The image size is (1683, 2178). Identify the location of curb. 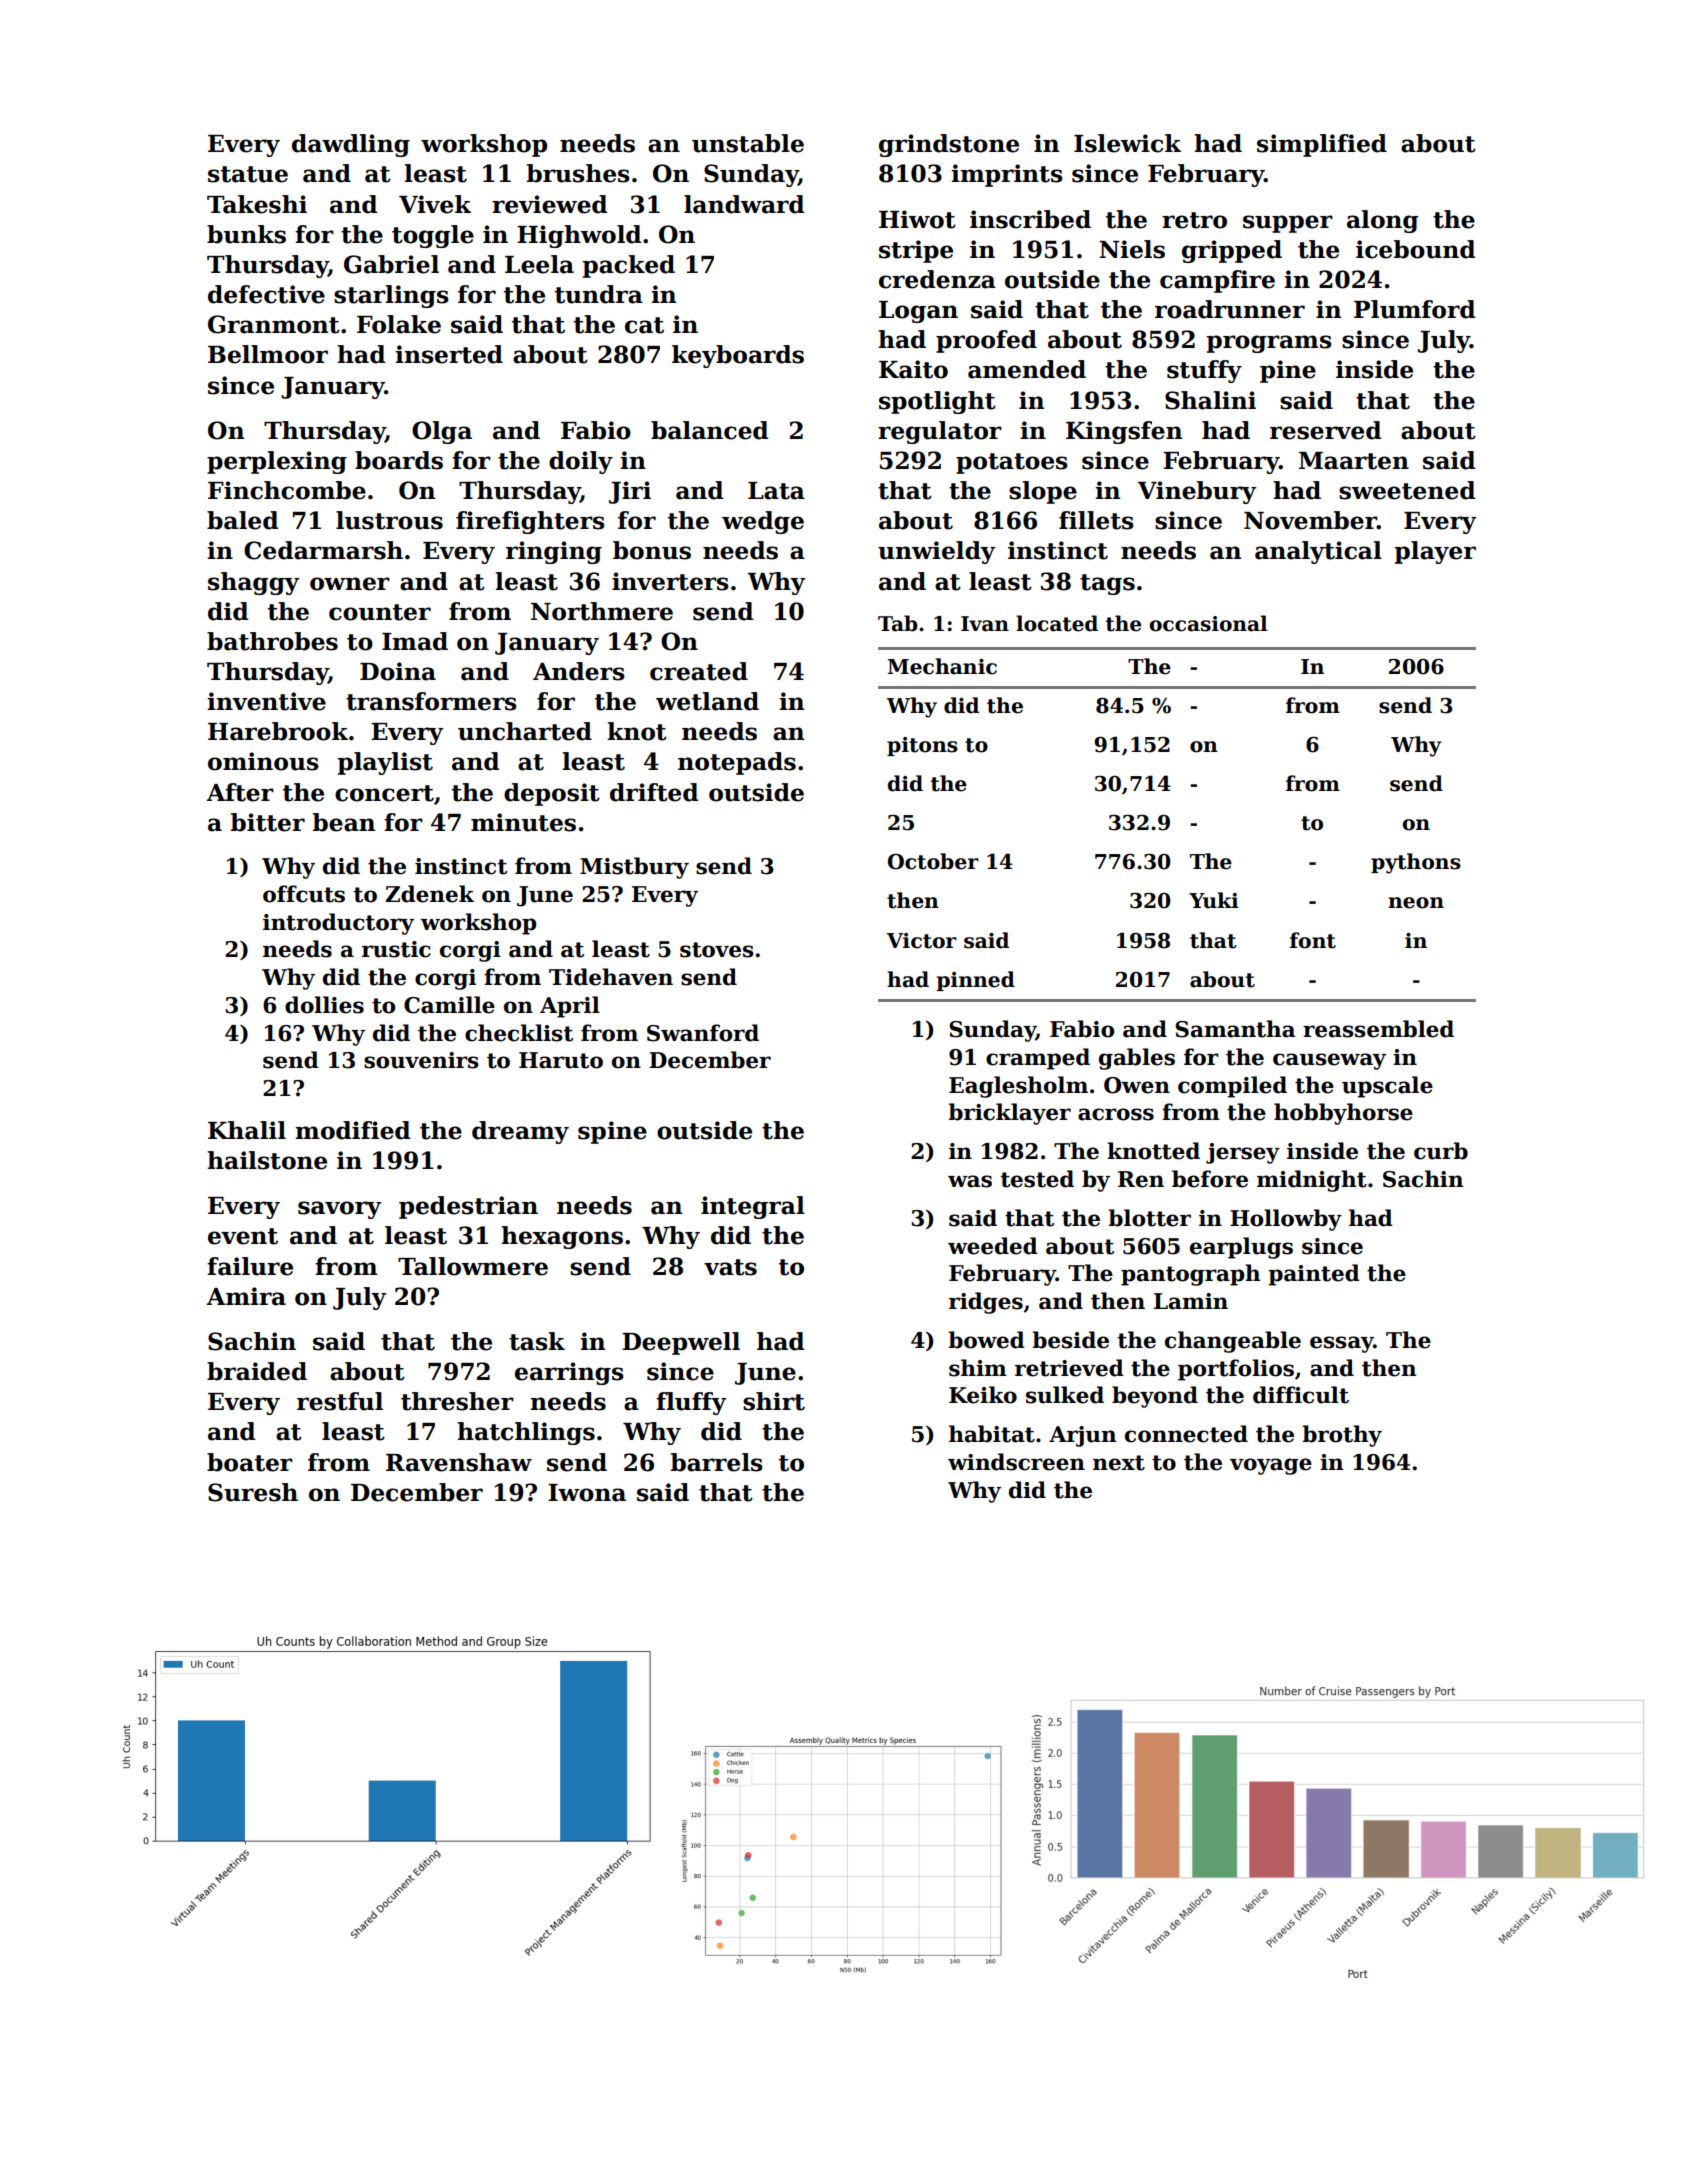
(1441, 1151).
